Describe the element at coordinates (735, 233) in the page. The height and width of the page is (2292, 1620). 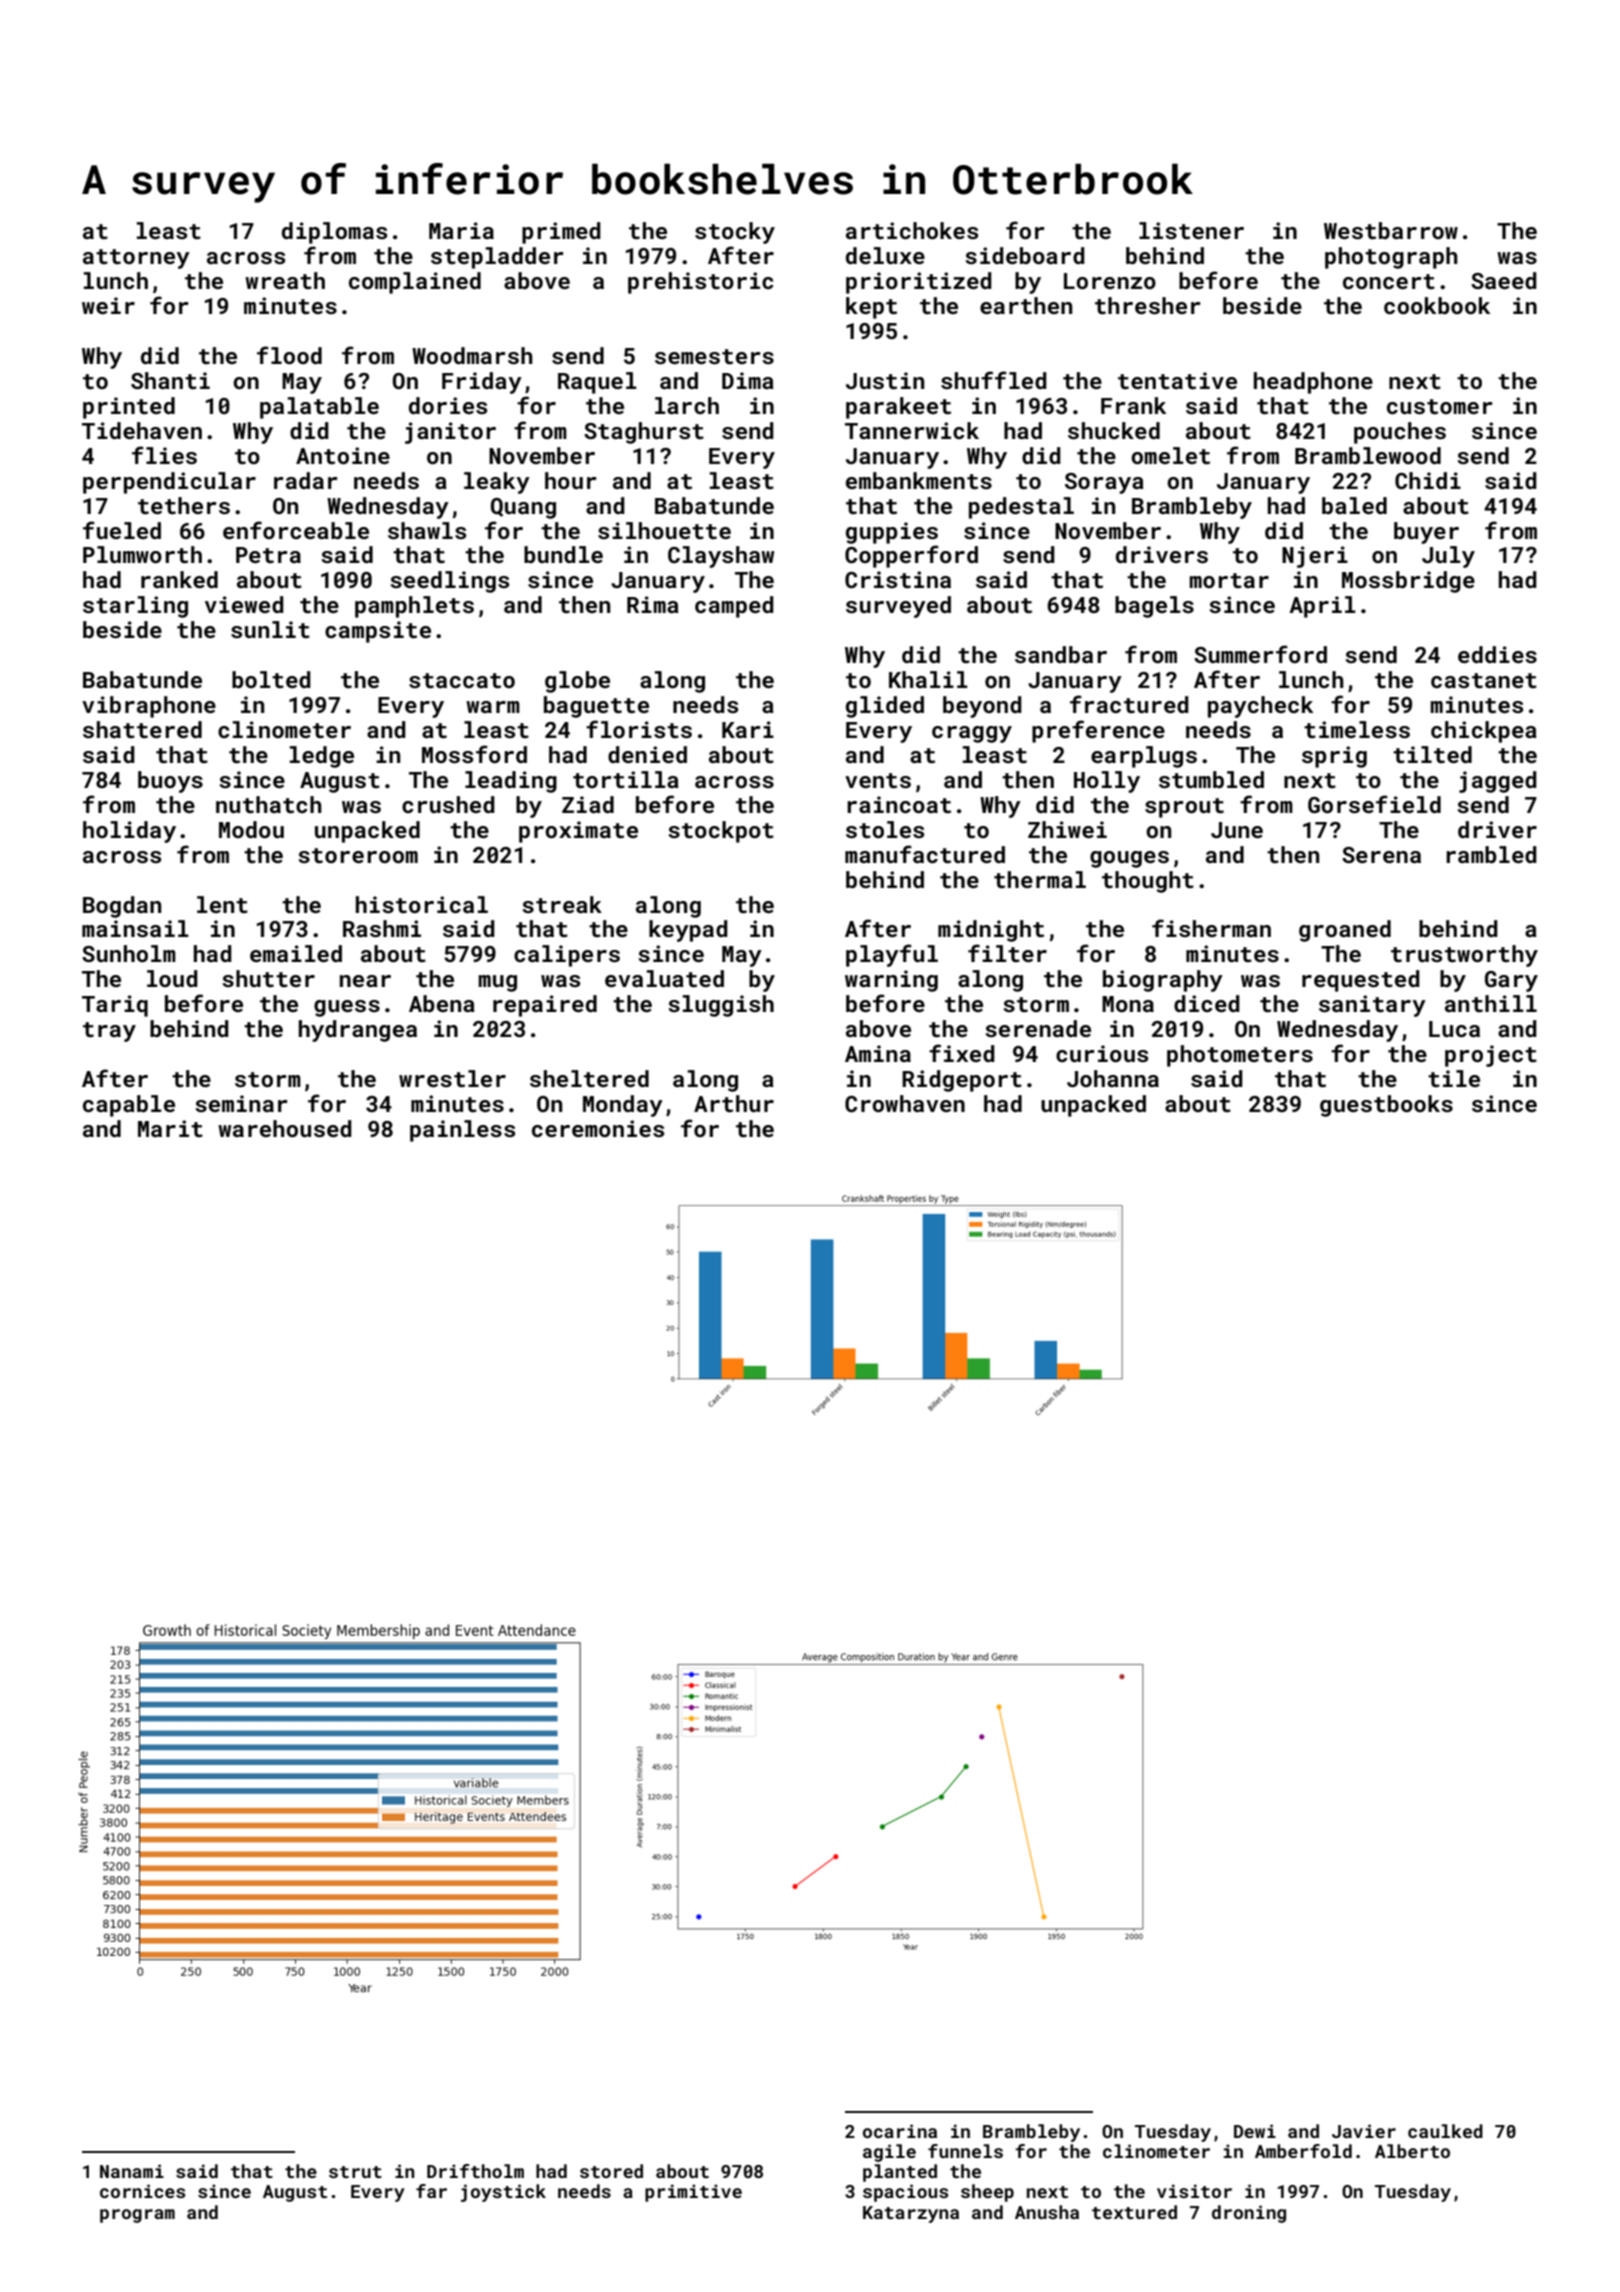
I see `stocky` at that location.
